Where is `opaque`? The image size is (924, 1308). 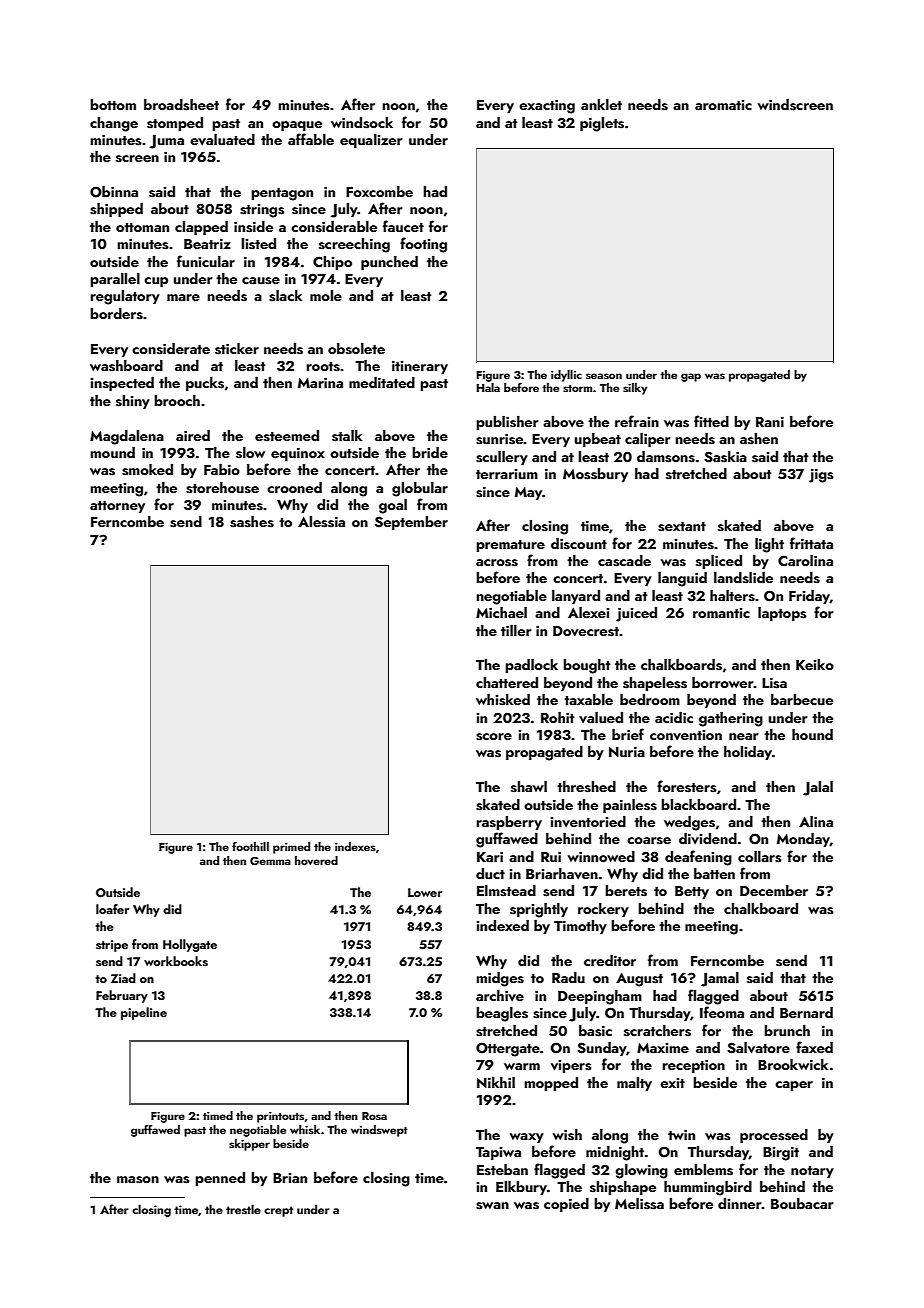
opaque is located at coordinates (297, 126).
